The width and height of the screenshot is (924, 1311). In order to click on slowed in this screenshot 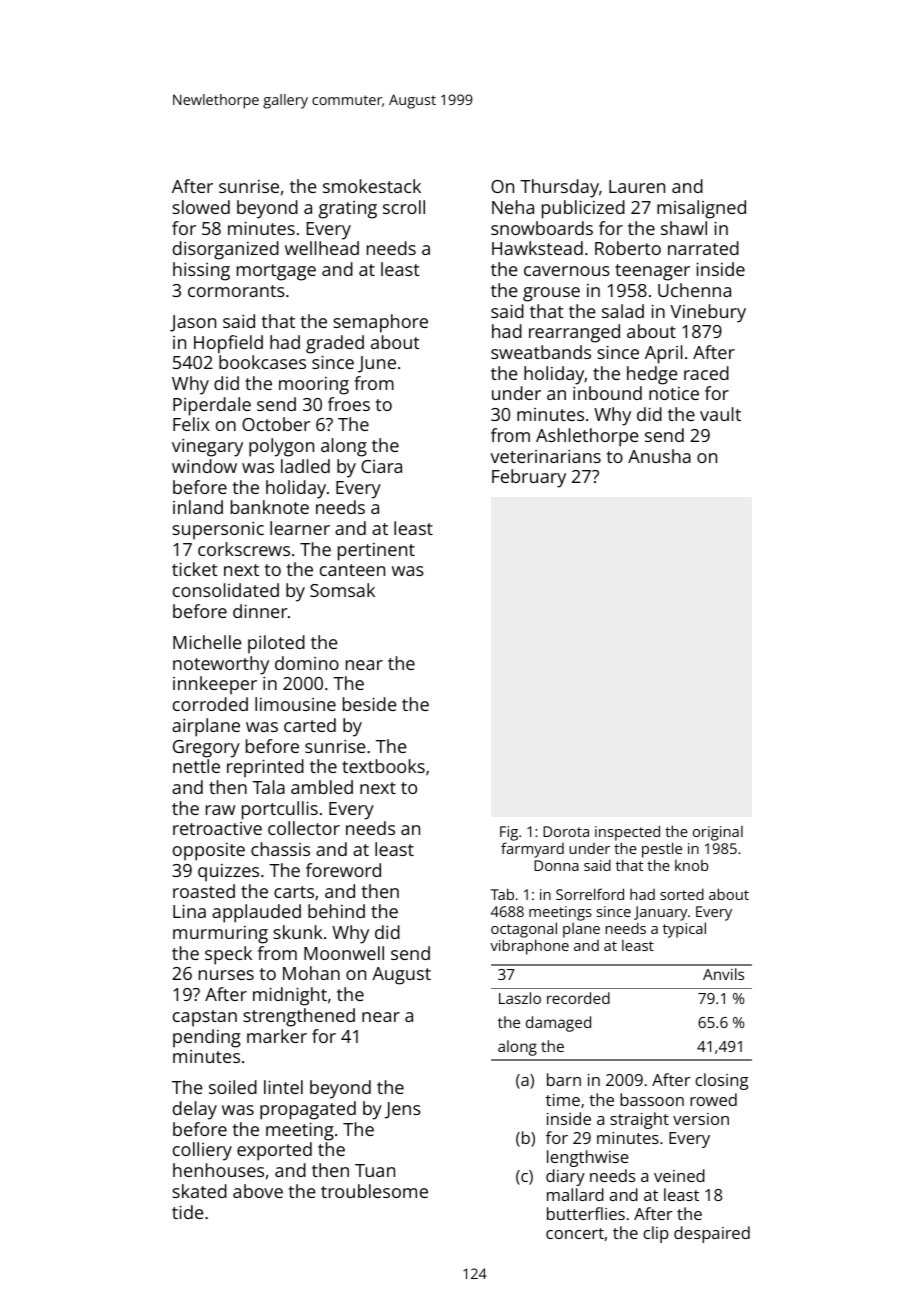, I will do `click(201, 207)`.
